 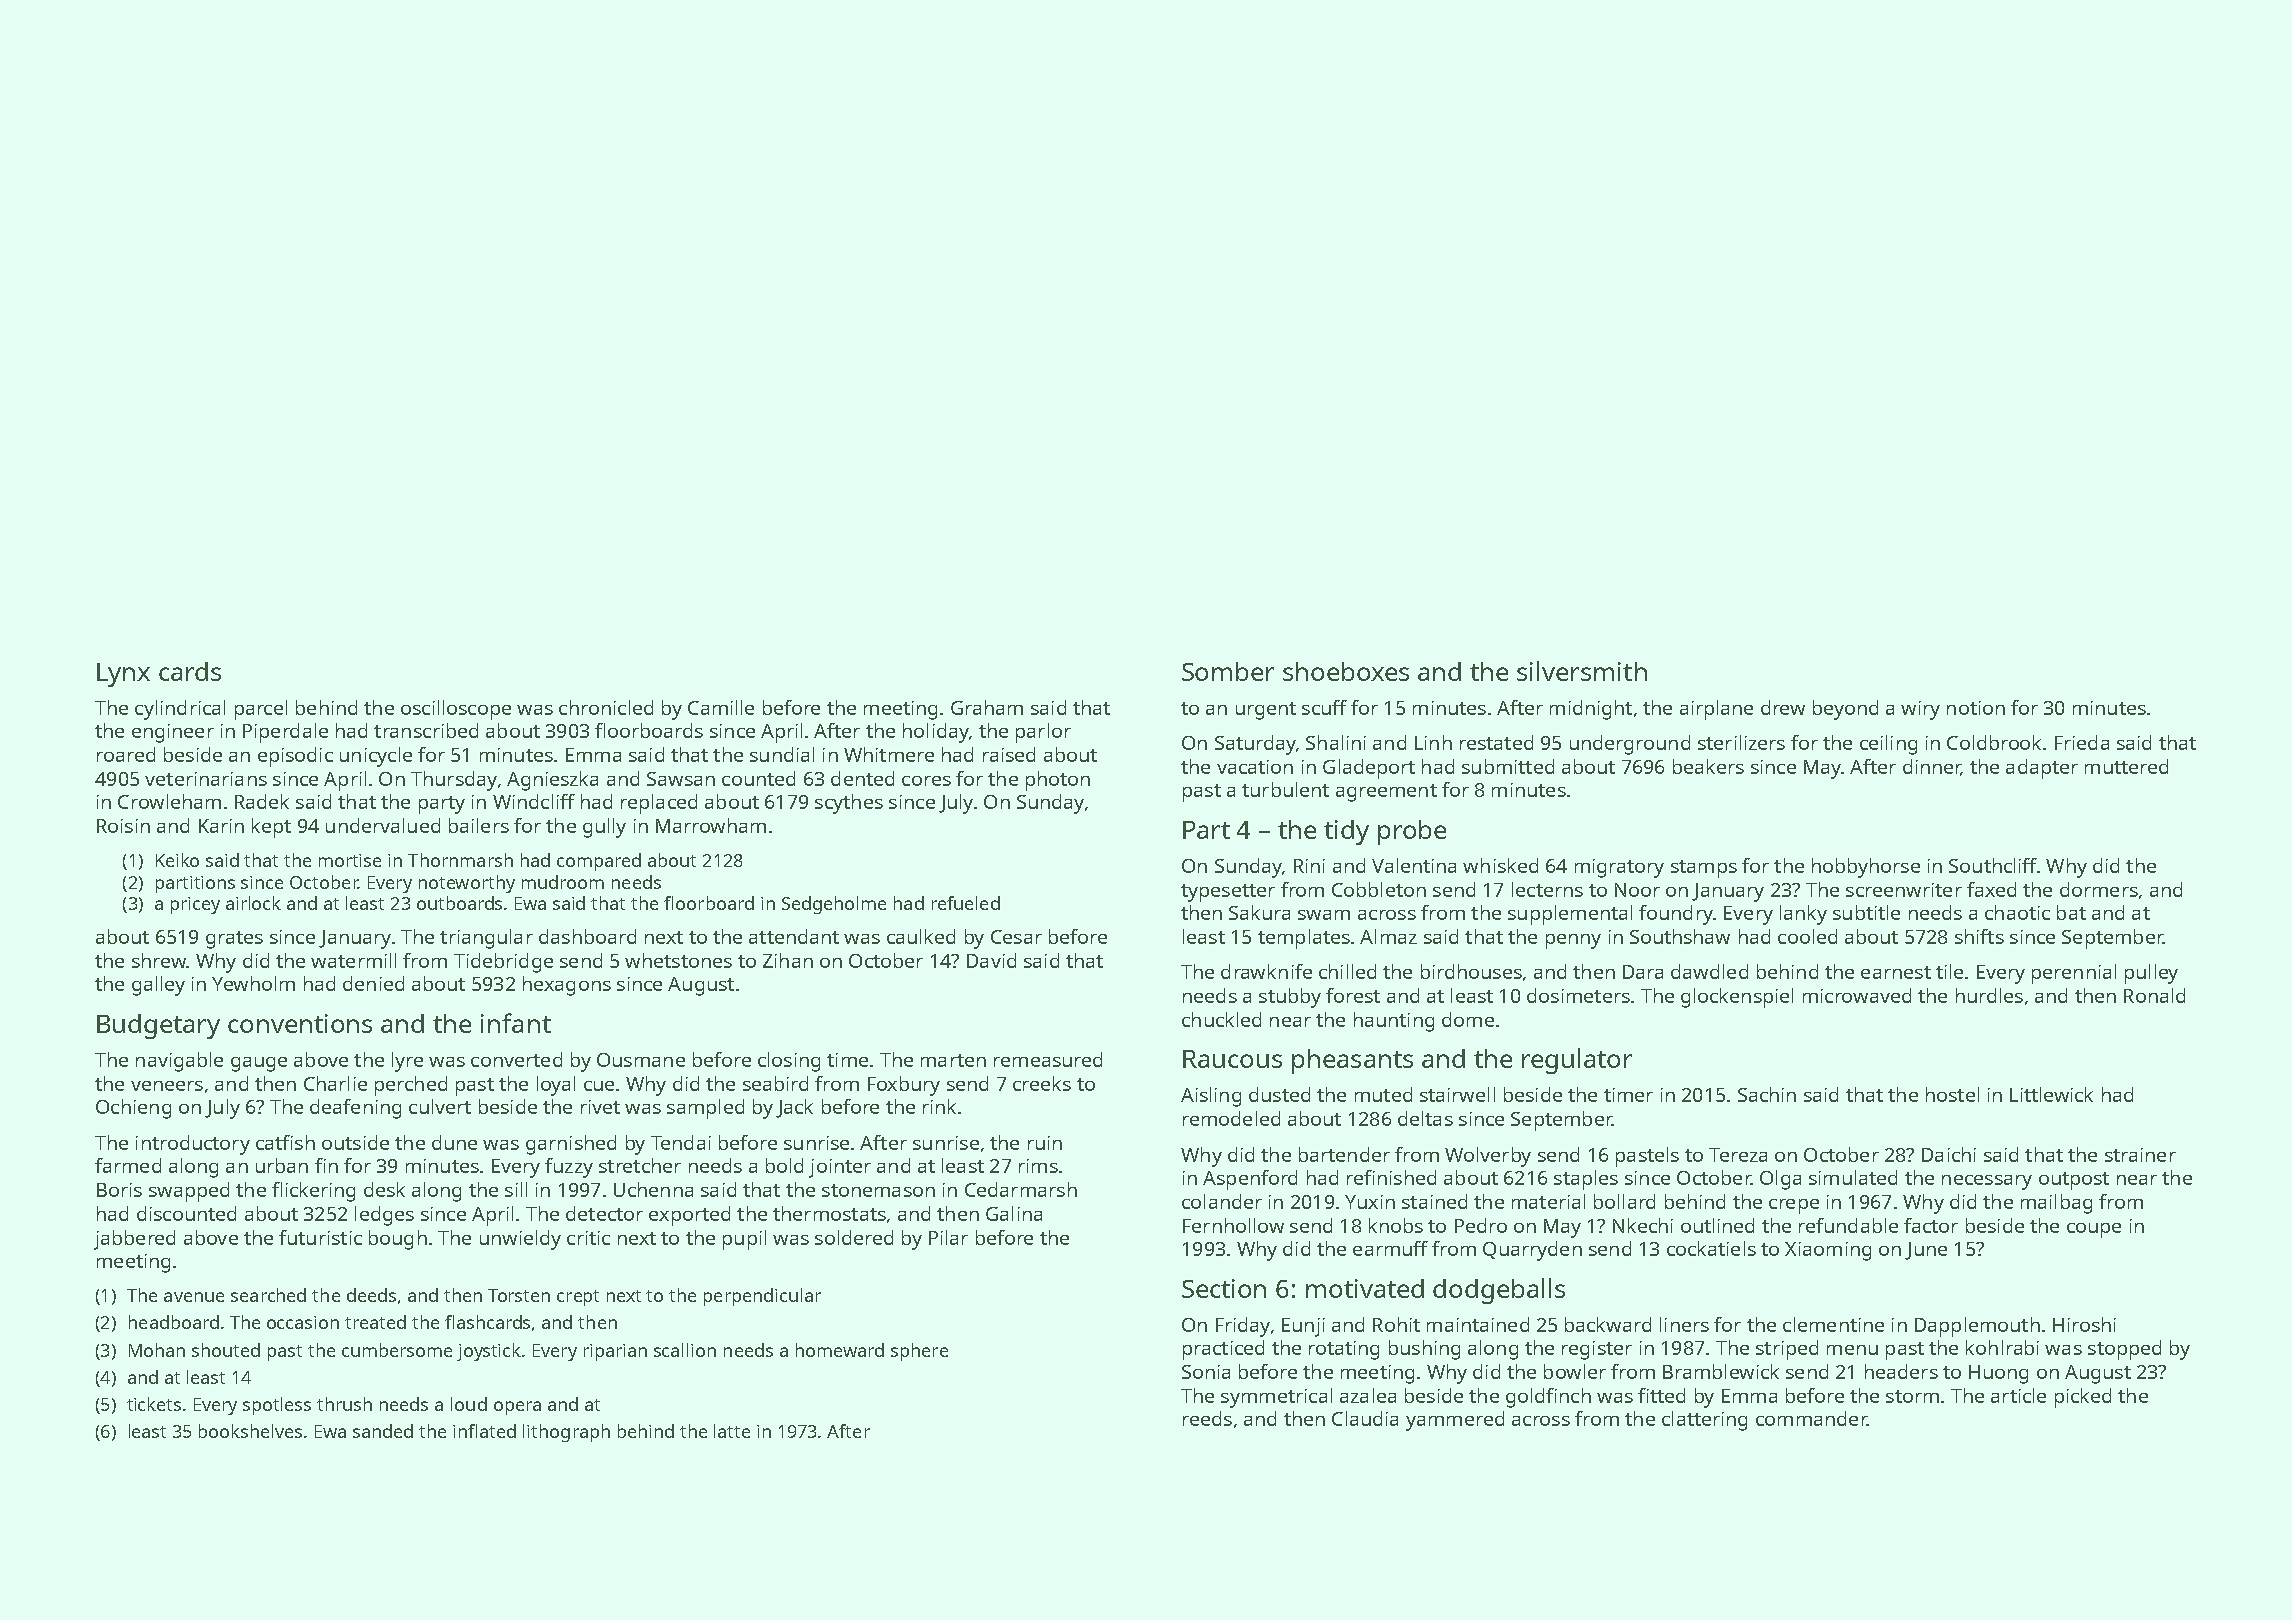 What do you see at coordinates (1989, 995) in the page?
I see `hurdles` at bounding box center [1989, 995].
